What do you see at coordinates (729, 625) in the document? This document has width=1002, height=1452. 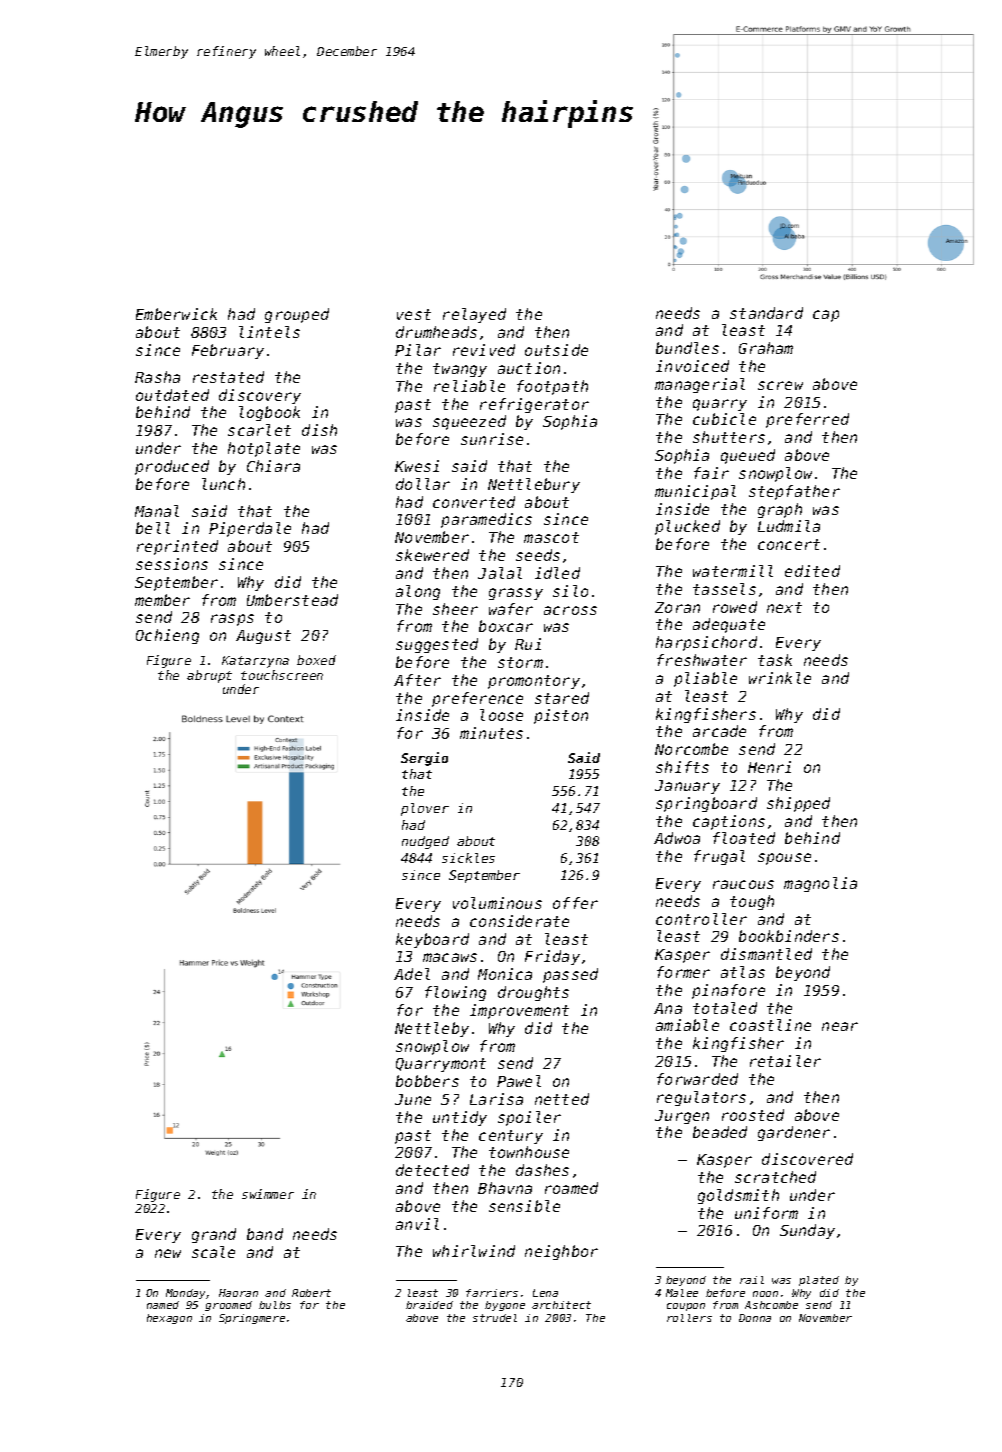 I see `adequate` at bounding box center [729, 625].
